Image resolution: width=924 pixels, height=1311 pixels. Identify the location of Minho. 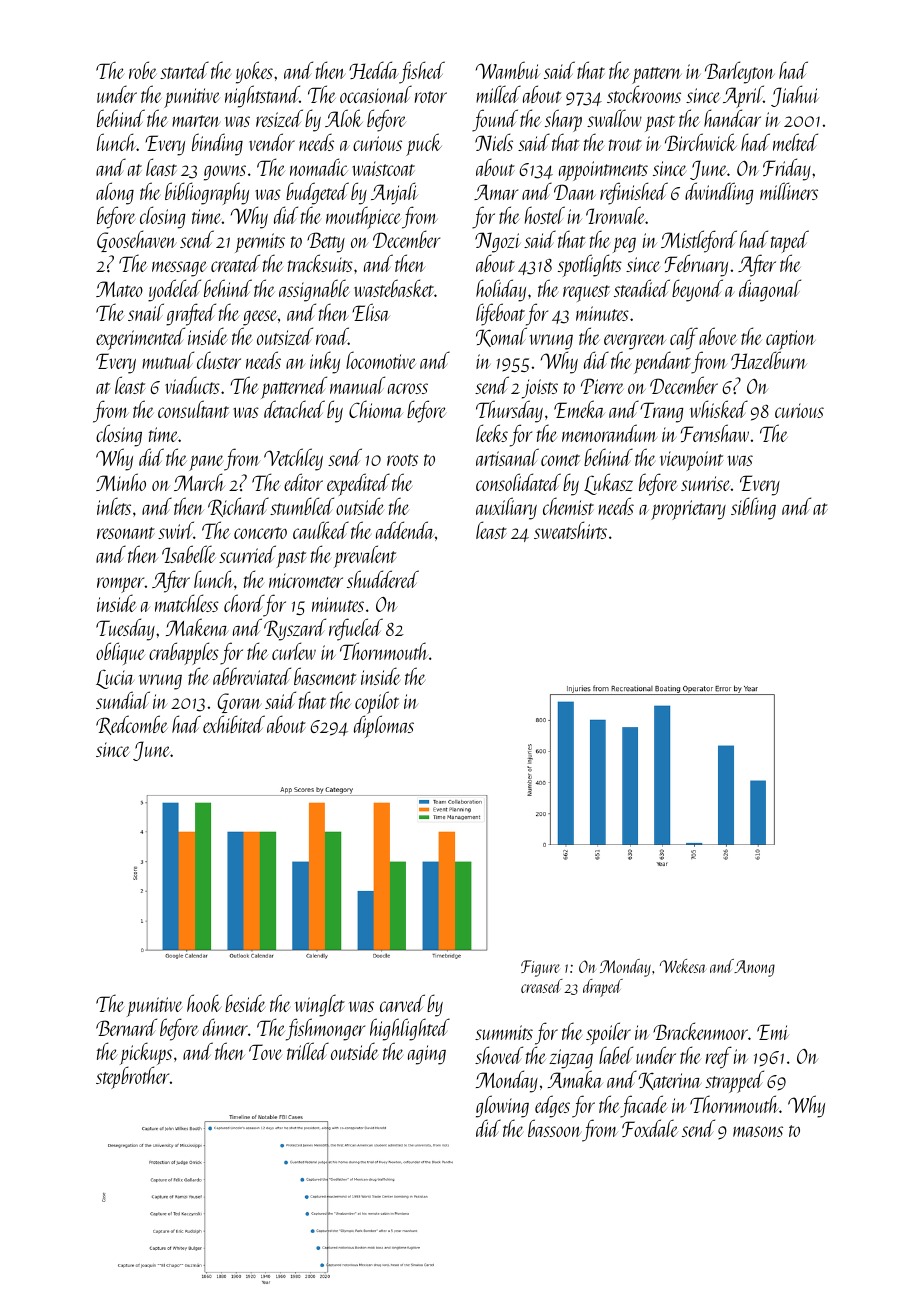
(121, 482).
